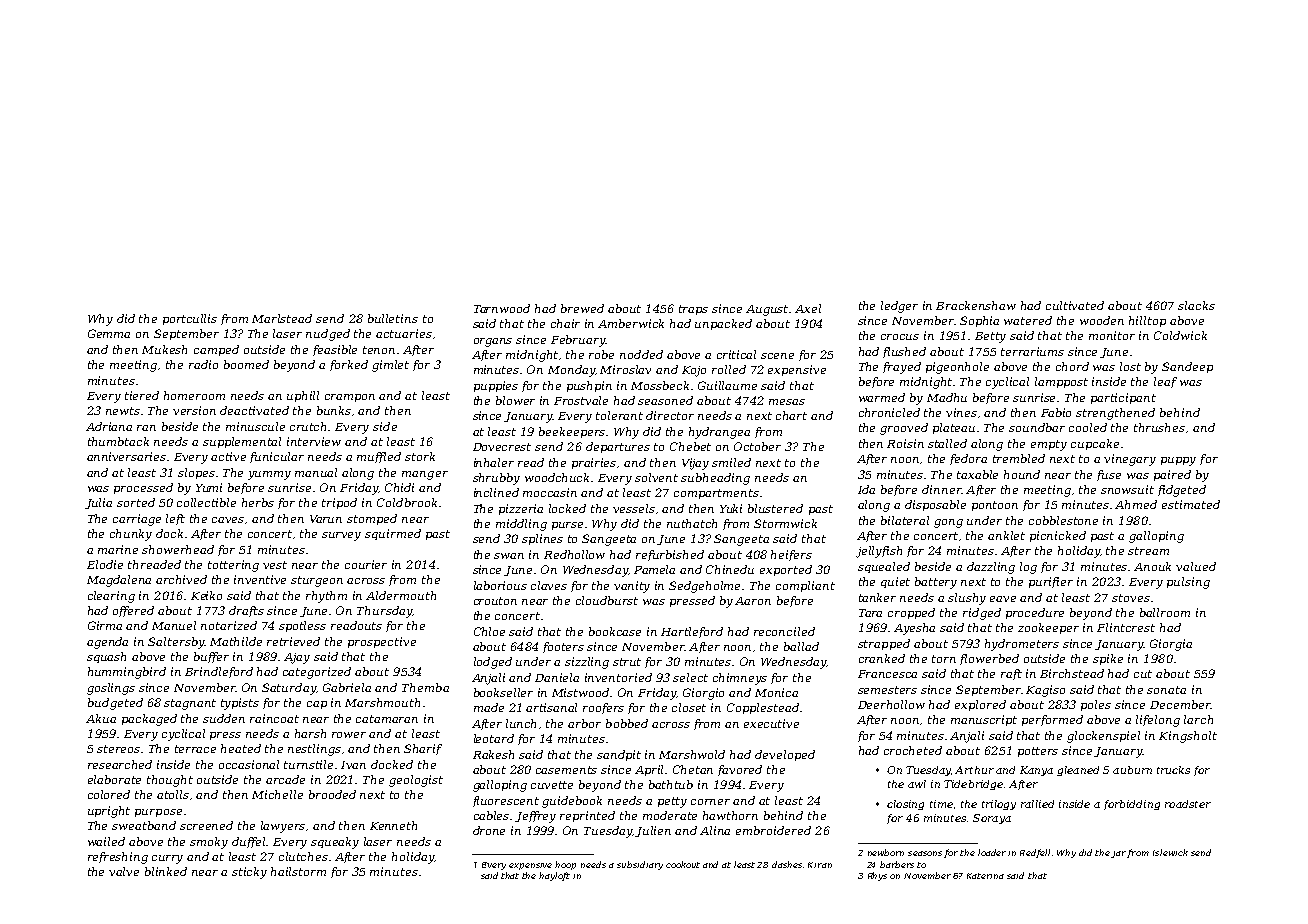  Describe the element at coordinates (353, 765) in the screenshot. I see `Ivan` at that location.
